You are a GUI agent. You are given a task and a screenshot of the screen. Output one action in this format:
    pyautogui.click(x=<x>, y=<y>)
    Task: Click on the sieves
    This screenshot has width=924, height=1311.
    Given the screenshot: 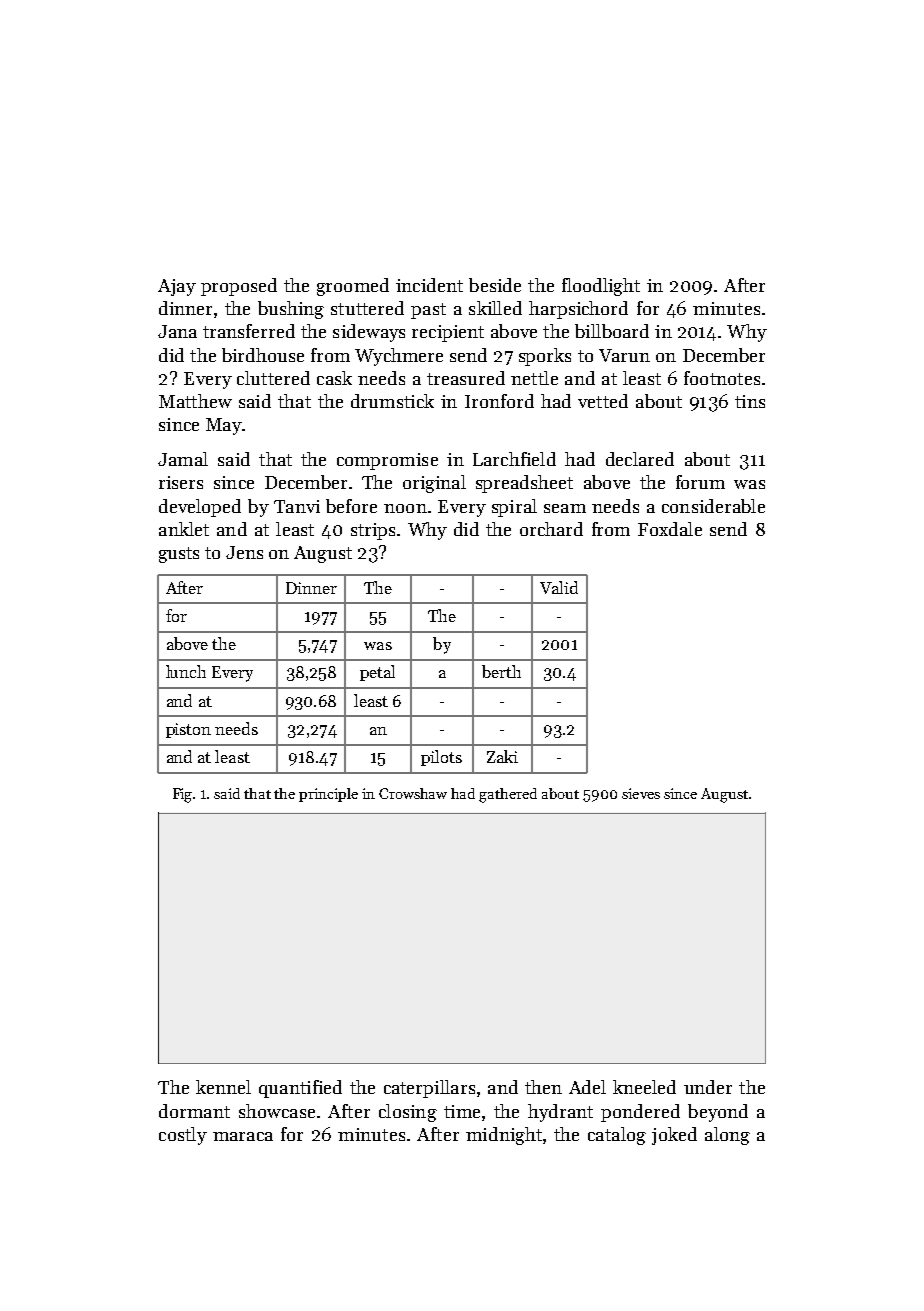 What is the action you would take?
    pyautogui.click(x=641, y=793)
